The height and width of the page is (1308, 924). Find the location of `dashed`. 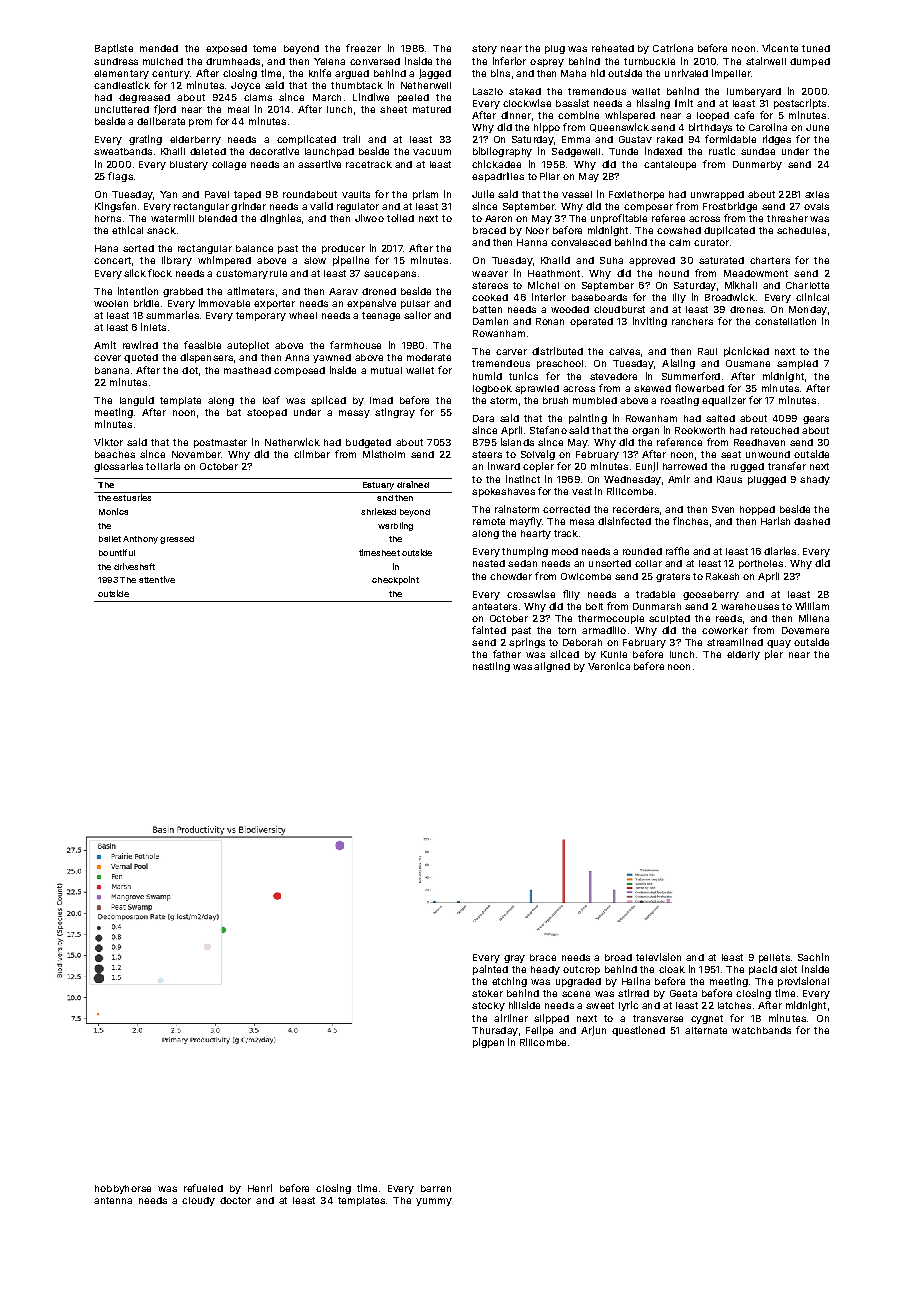

dashed is located at coordinates (812, 521).
